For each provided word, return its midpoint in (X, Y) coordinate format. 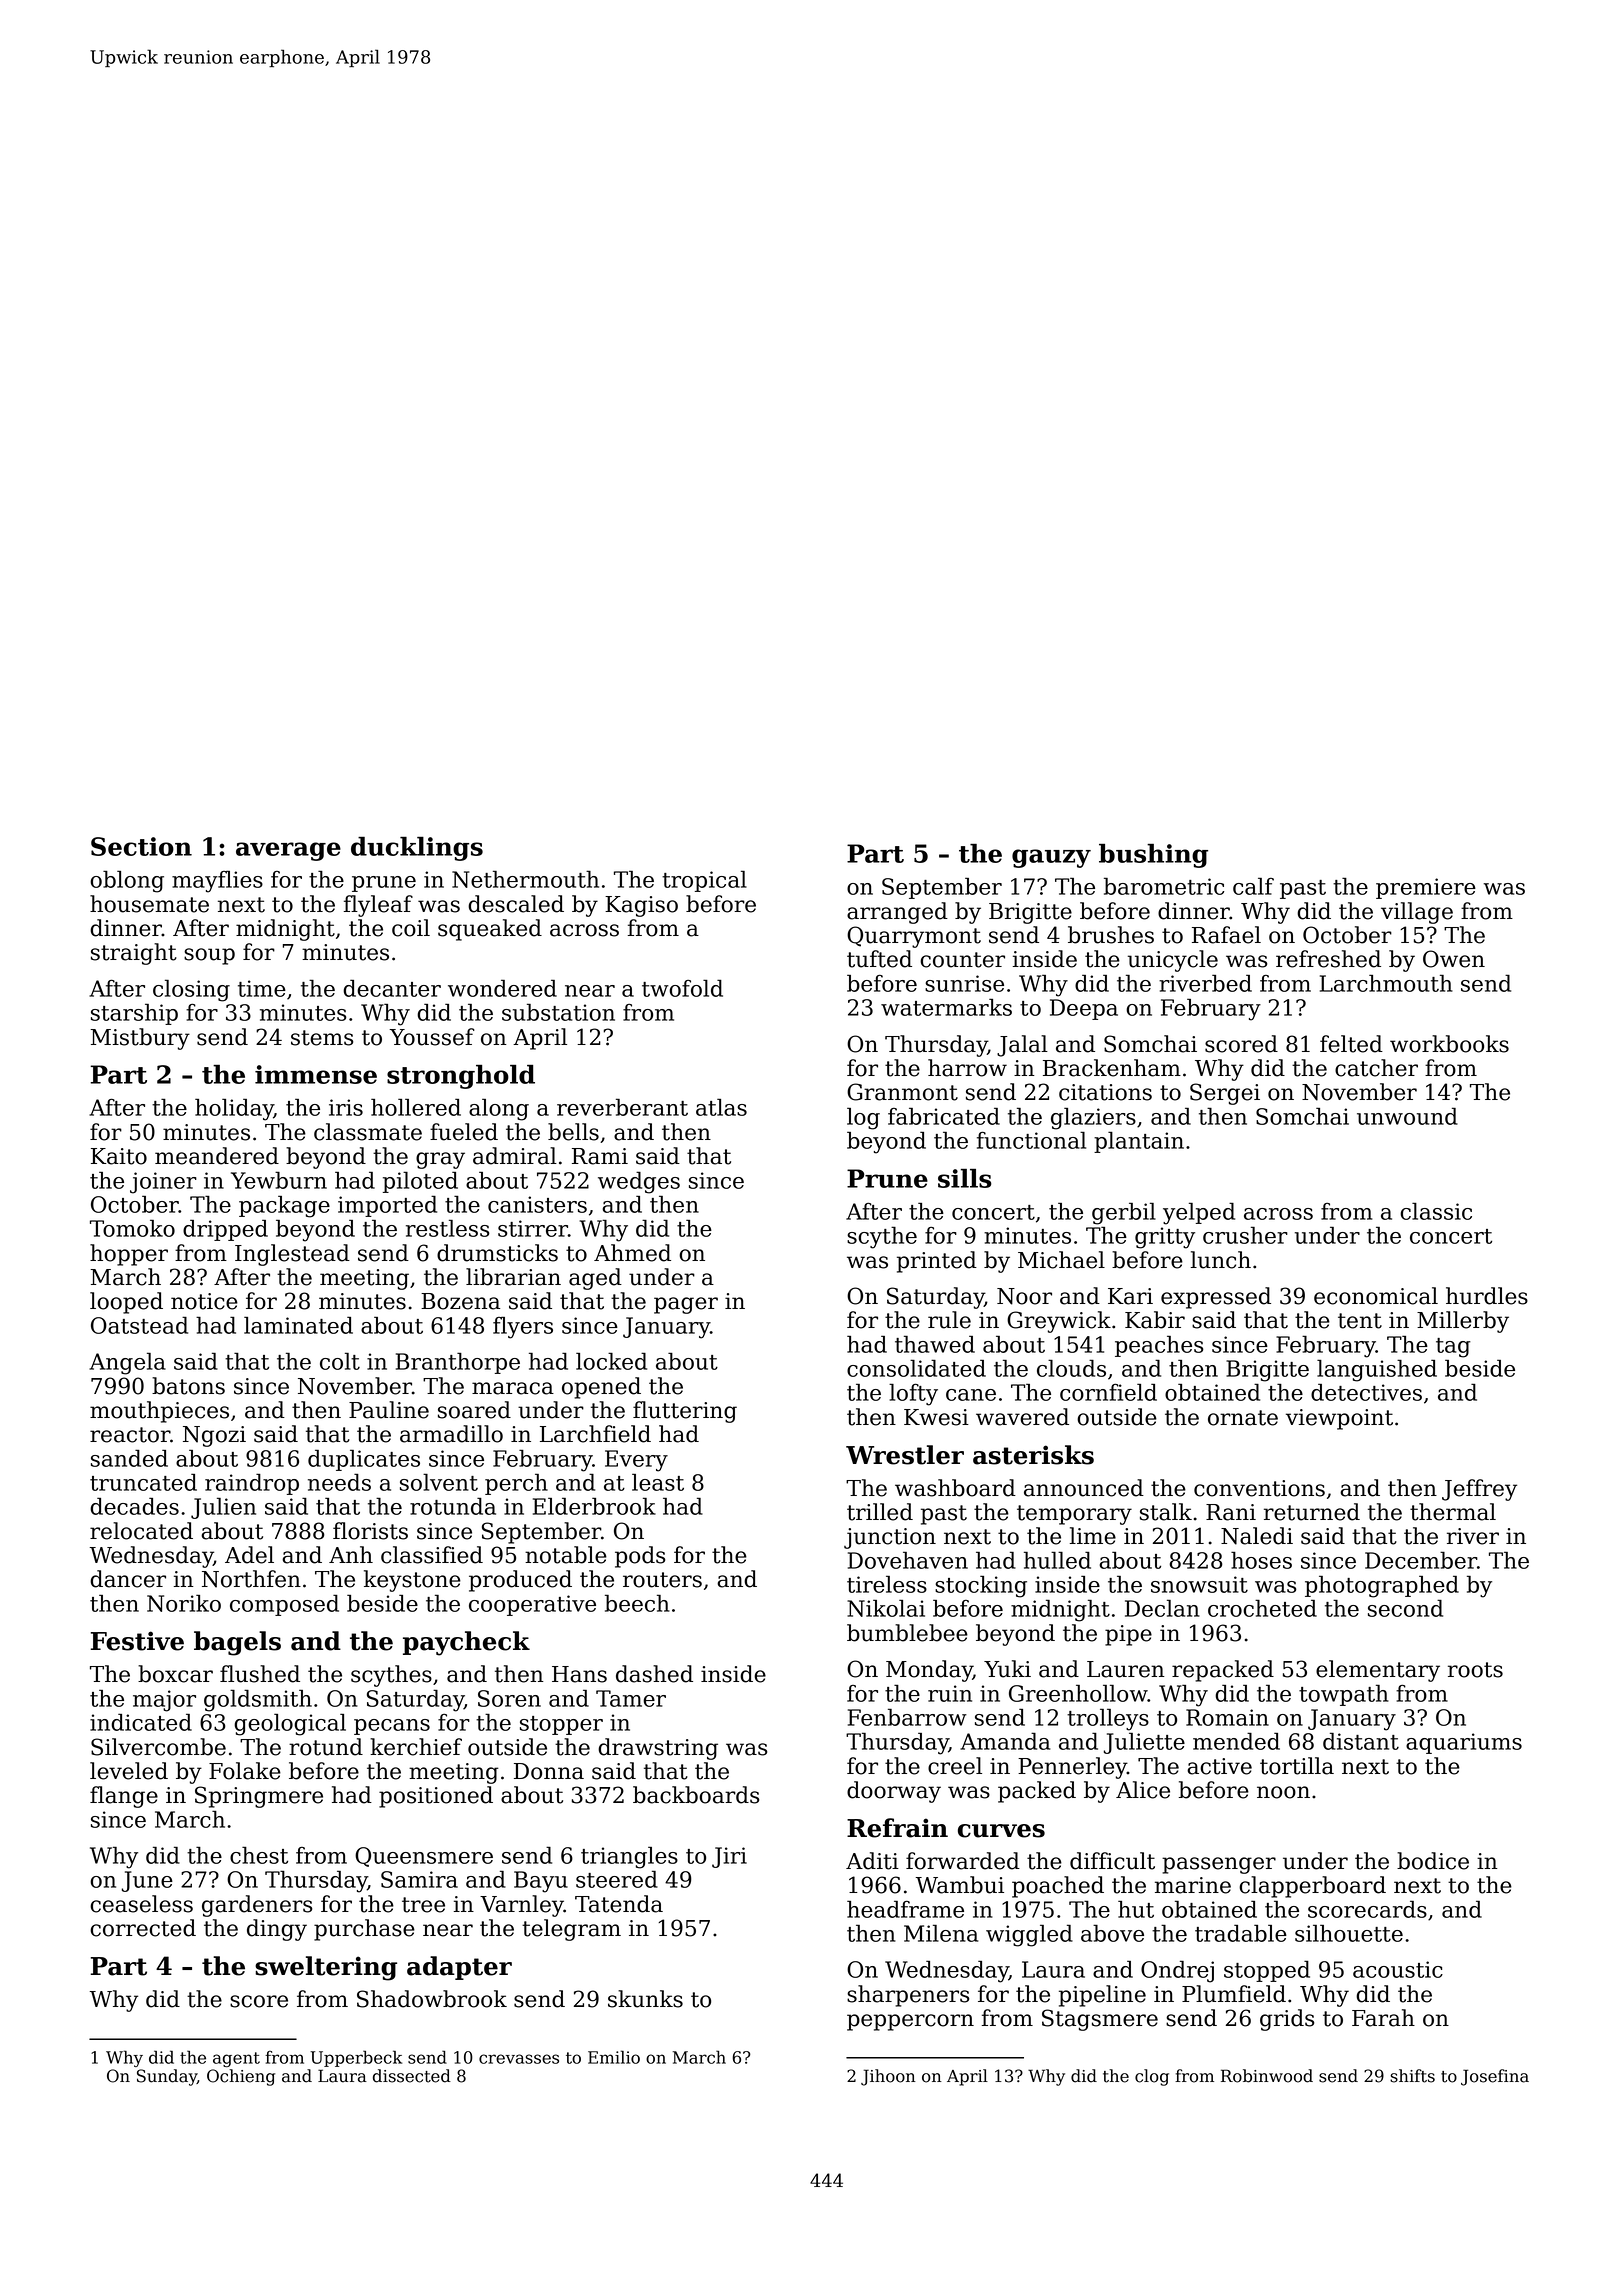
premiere (1426, 888)
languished (1377, 1370)
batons (188, 1386)
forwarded (963, 1861)
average (288, 851)
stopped (1267, 1971)
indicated (141, 1722)
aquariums (1464, 1743)
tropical (704, 881)
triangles (629, 1857)
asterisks (1033, 1455)
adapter (459, 1968)
